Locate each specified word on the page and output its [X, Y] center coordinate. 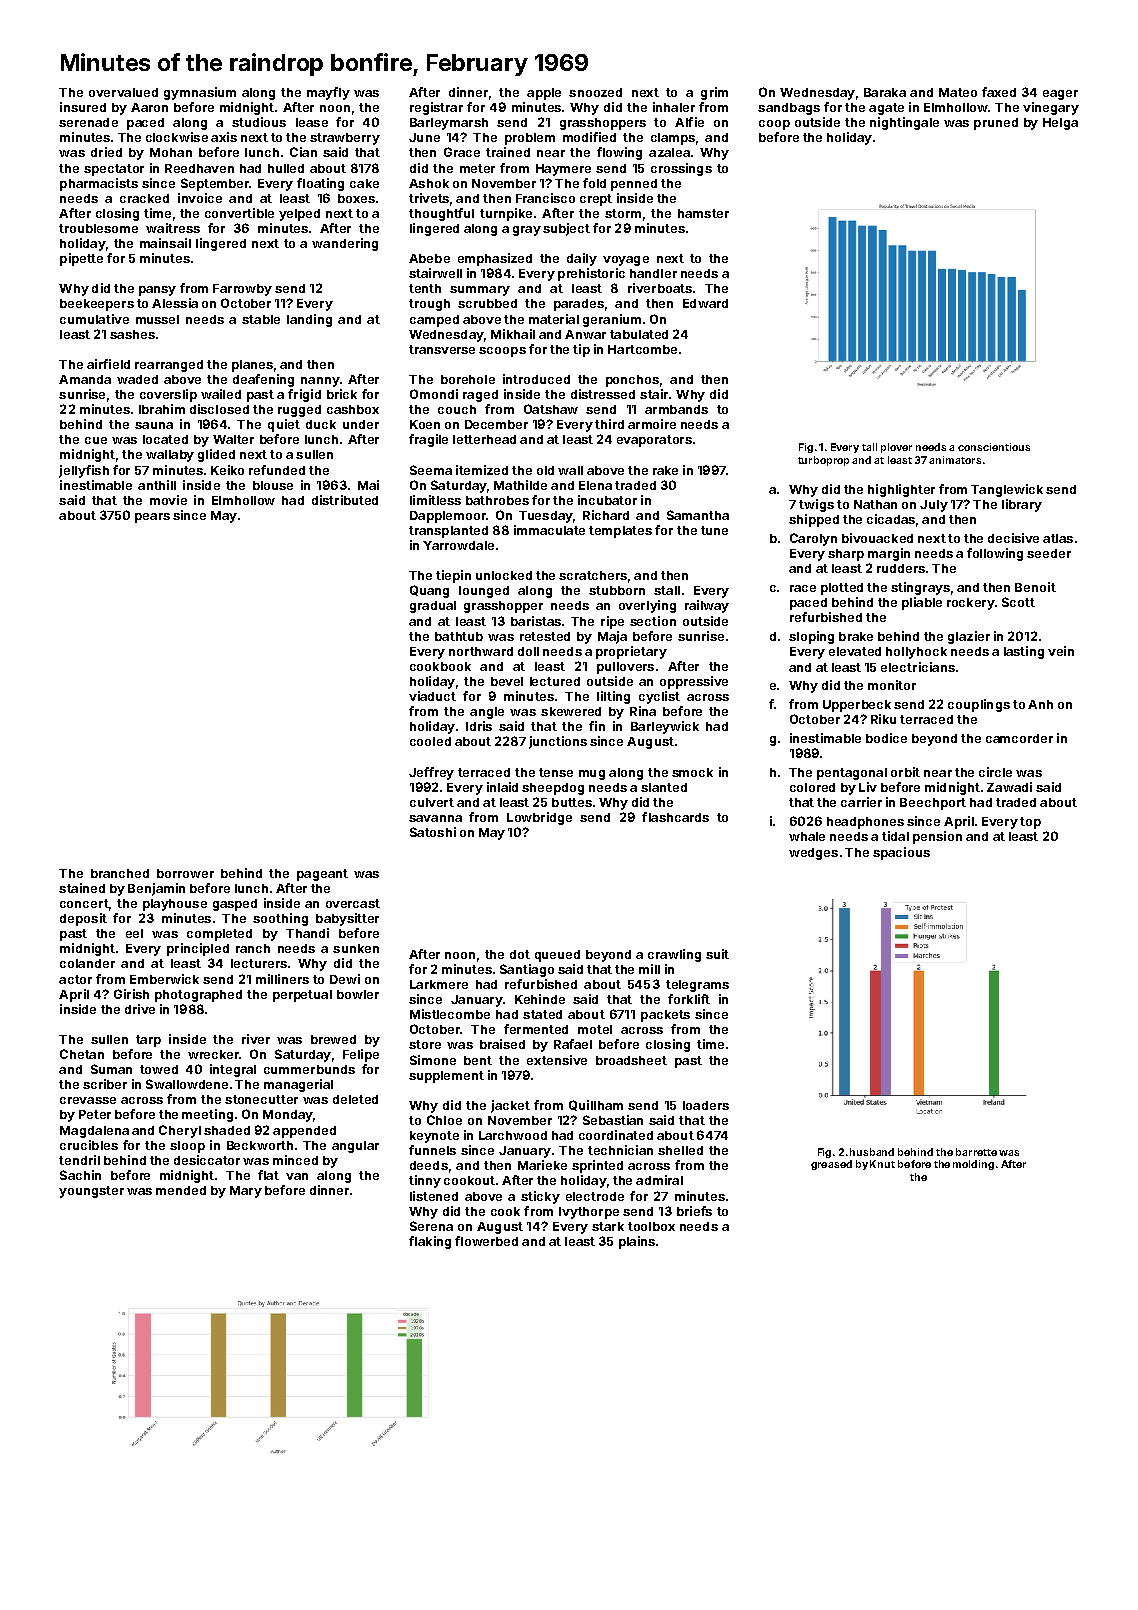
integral [233, 1070]
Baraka [885, 92]
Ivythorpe [589, 1213]
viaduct [432, 696]
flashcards [675, 817]
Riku [883, 719]
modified [589, 137]
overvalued [123, 92]
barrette [976, 1152]
